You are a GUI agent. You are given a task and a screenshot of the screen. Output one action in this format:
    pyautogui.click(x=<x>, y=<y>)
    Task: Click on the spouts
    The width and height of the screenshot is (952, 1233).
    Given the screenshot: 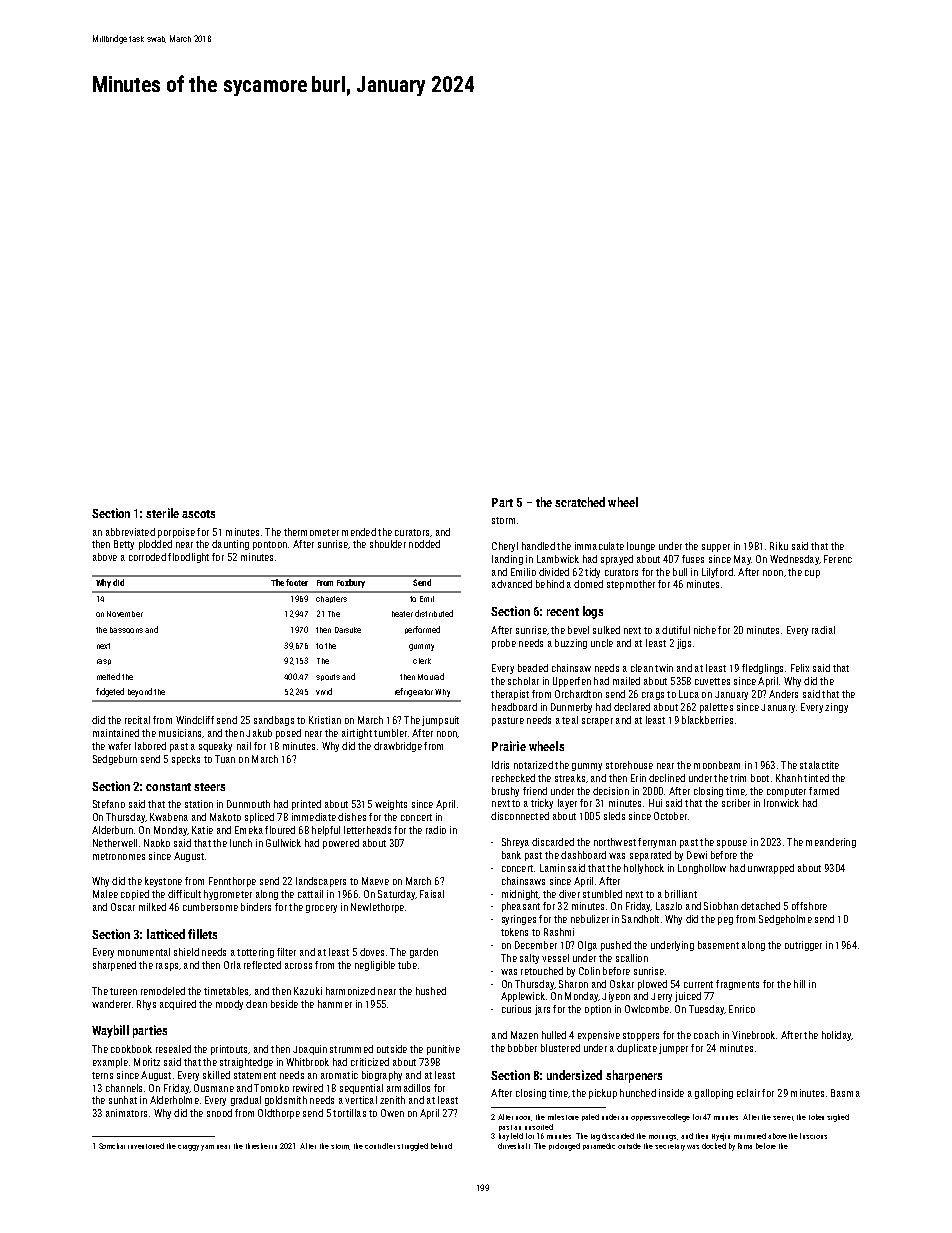 What is the action you would take?
    pyautogui.click(x=328, y=677)
